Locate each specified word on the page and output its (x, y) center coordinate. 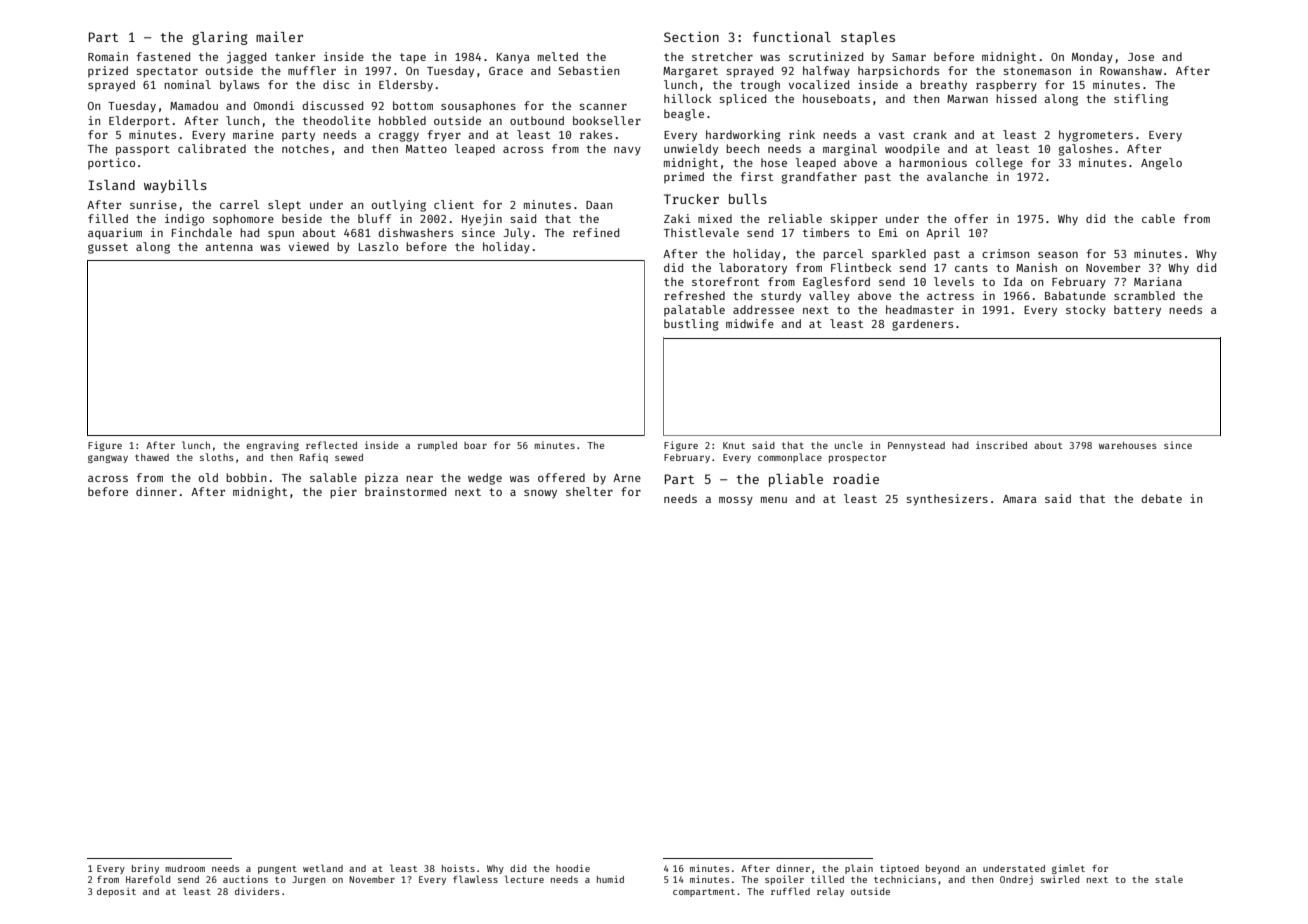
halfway (826, 72)
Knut (734, 445)
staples (868, 38)
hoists (458, 868)
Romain (108, 56)
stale (1169, 879)
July (516, 234)
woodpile (912, 150)
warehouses (1128, 445)
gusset (108, 248)
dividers (257, 891)
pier (343, 493)
